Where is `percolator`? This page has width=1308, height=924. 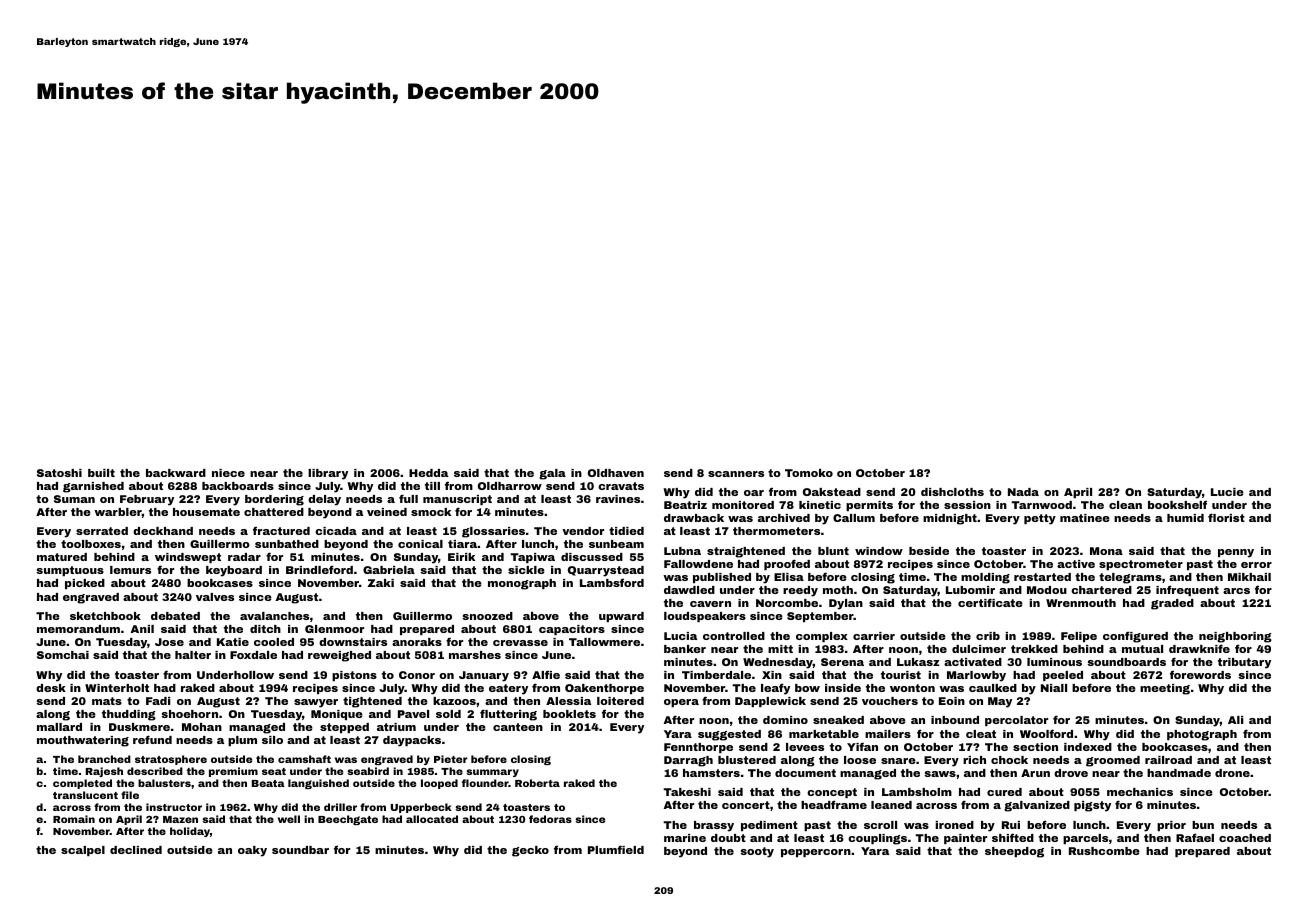 percolator is located at coordinates (1016, 721).
